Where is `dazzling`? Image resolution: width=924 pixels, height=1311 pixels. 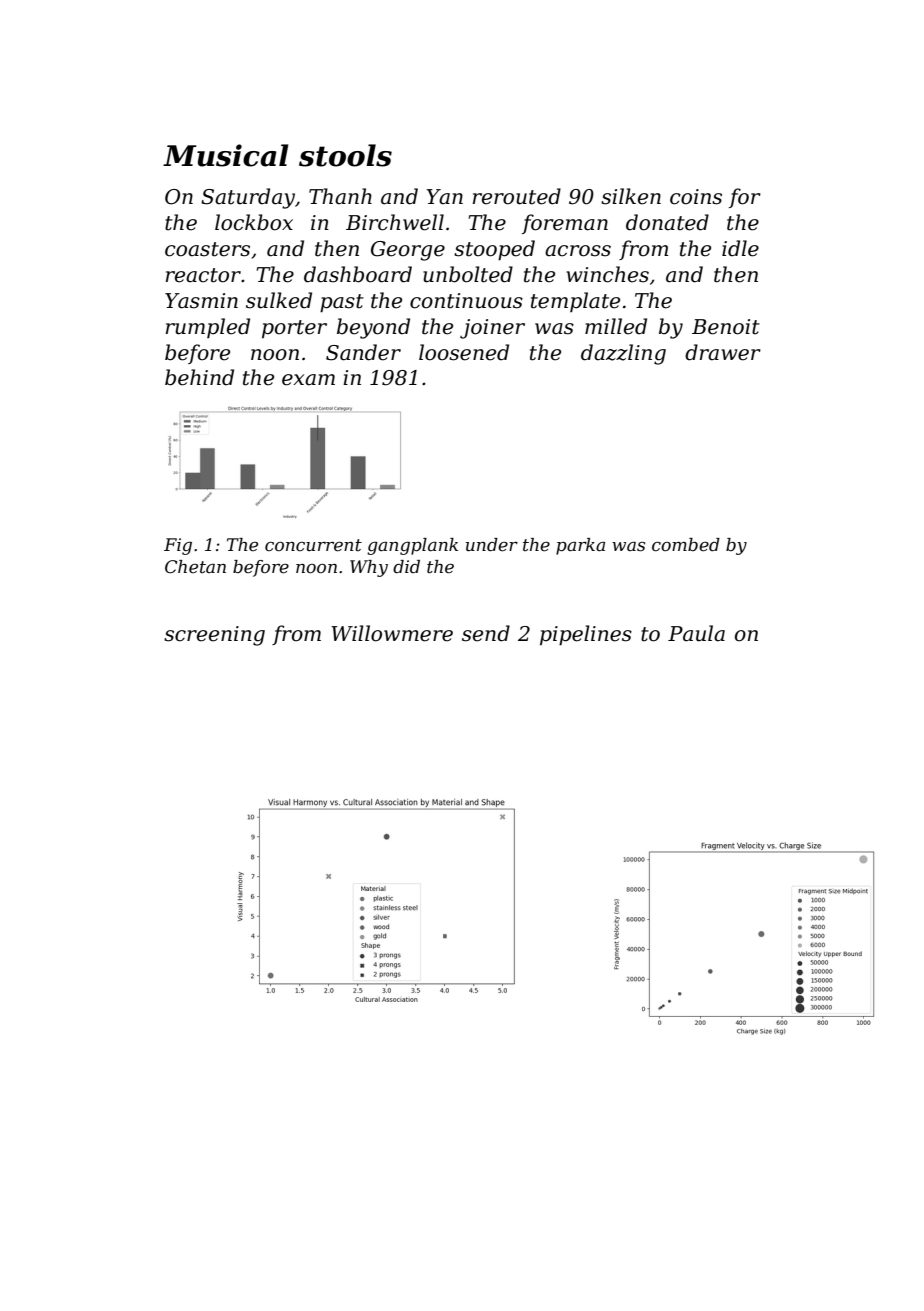
dazzling is located at coordinates (623, 354).
